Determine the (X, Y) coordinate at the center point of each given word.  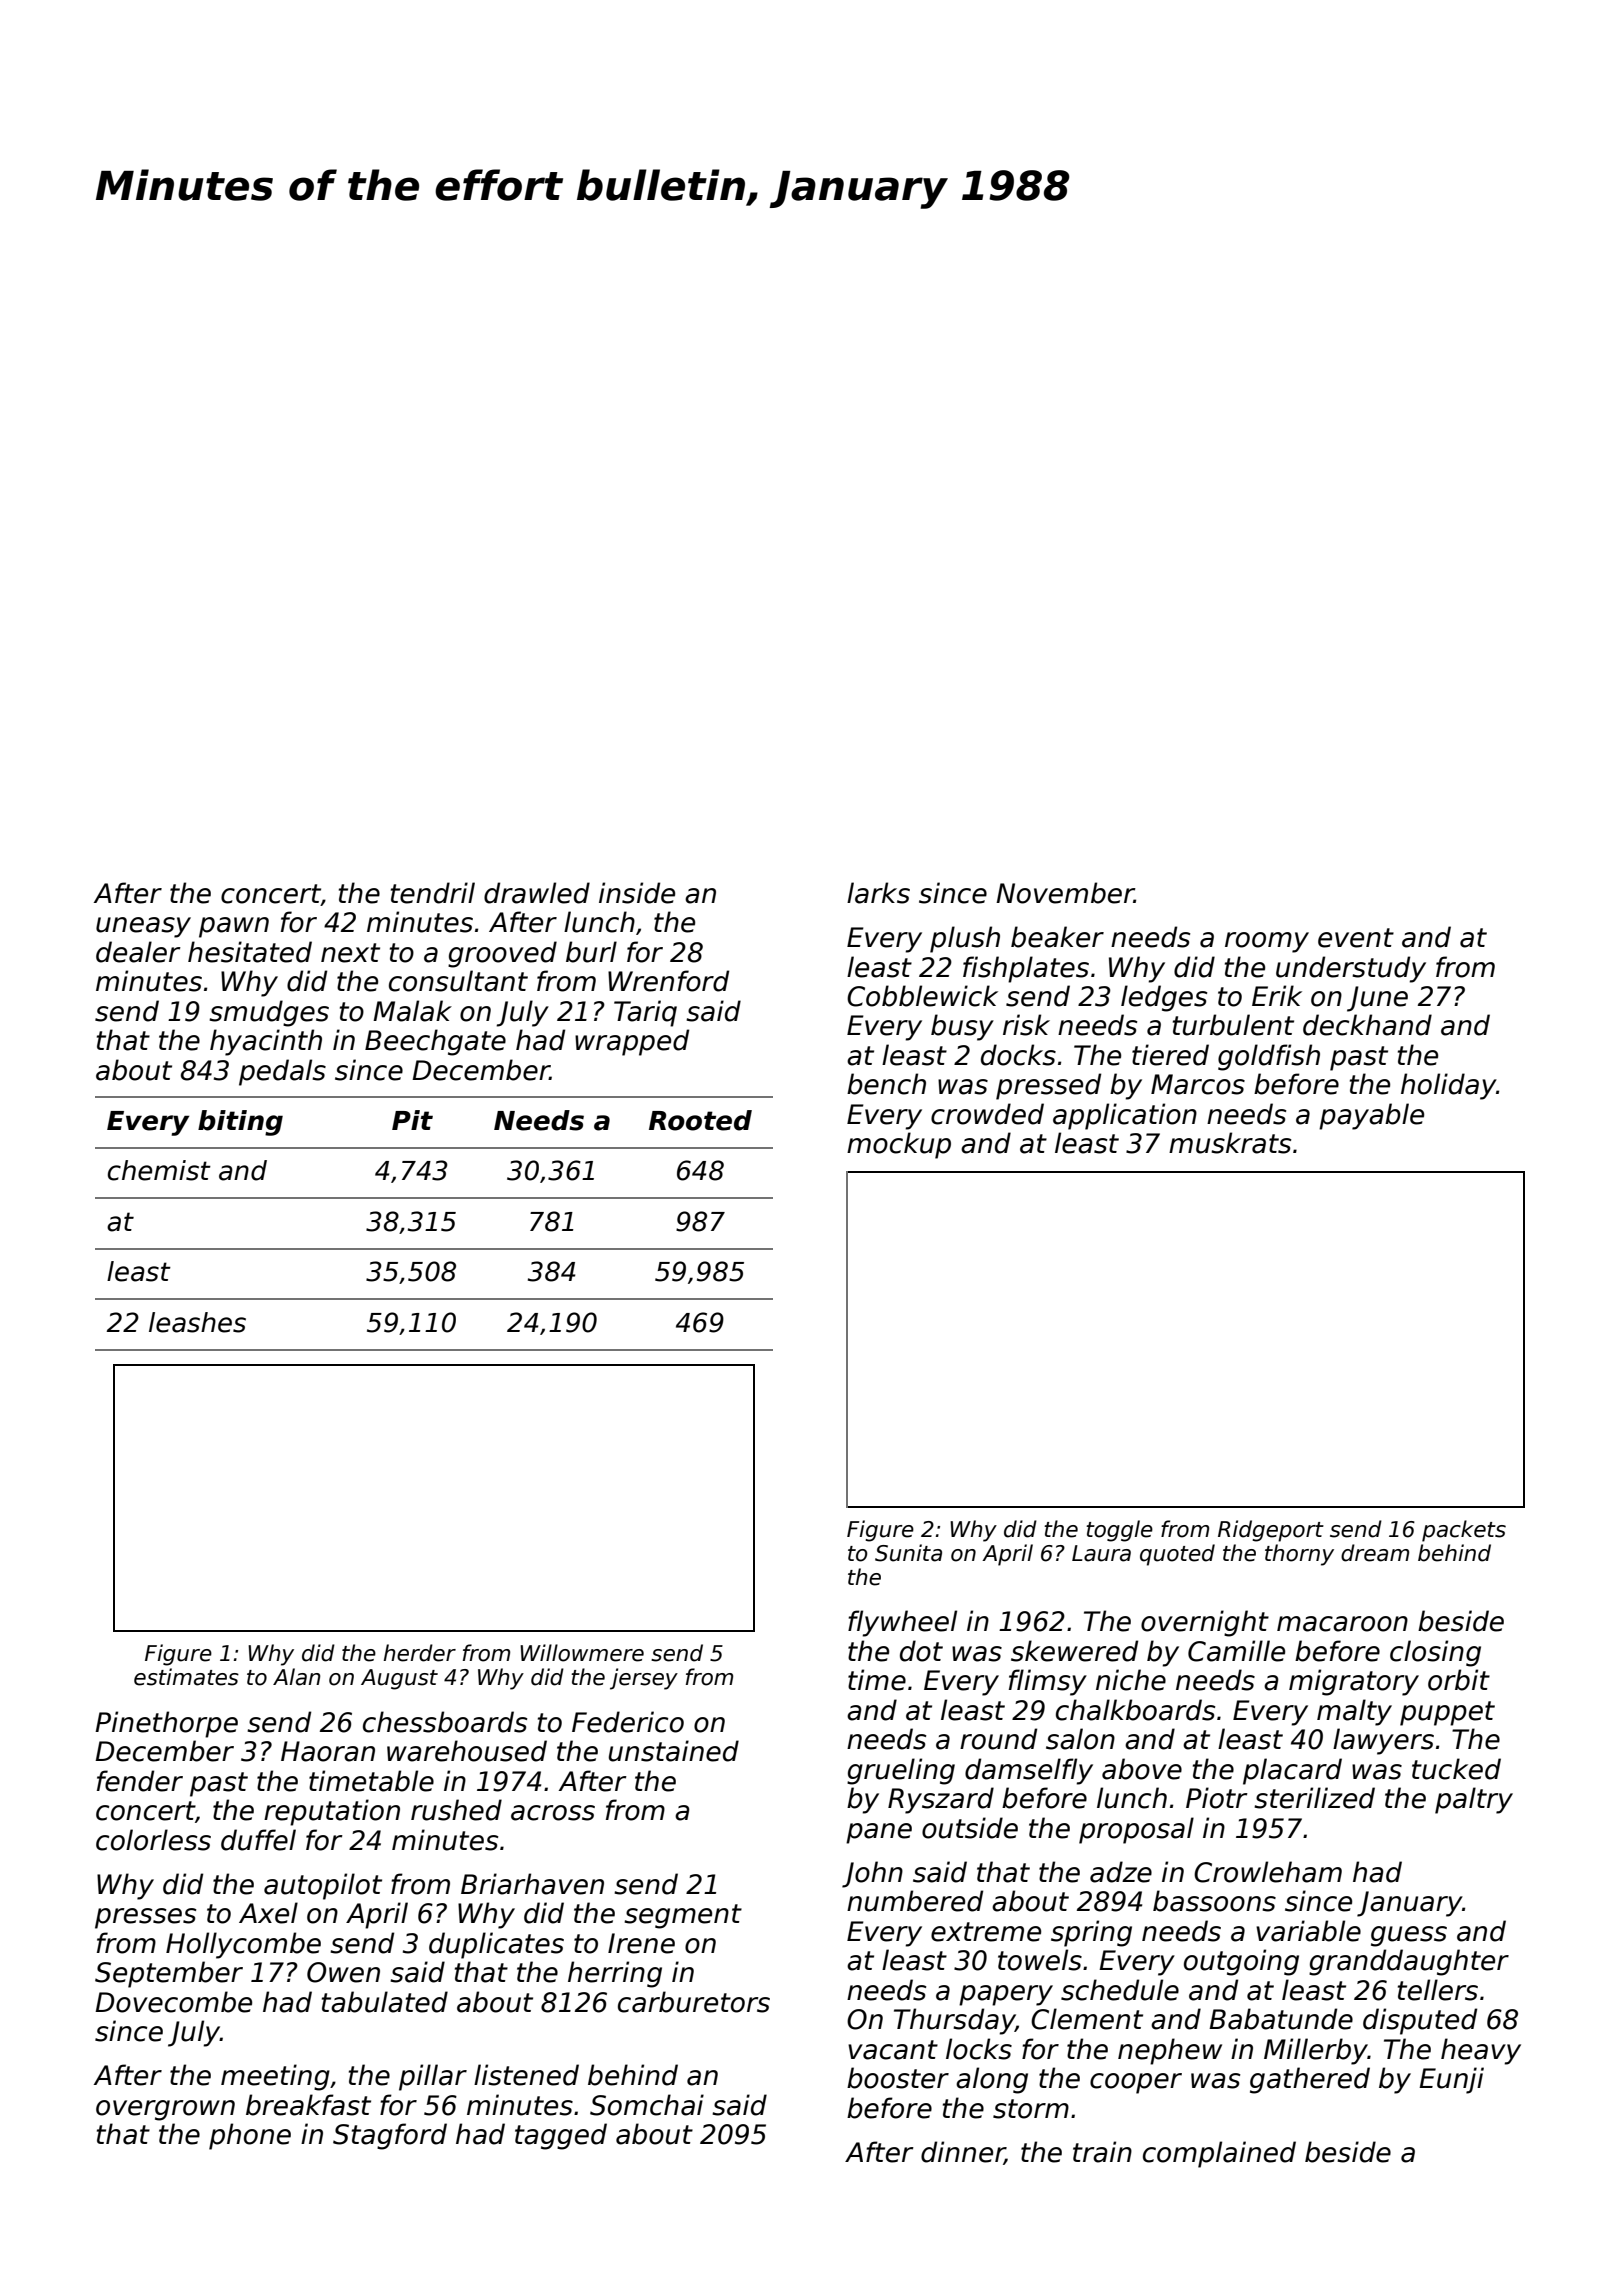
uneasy (143, 927)
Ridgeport (1271, 1531)
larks (878, 893)
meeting (275, 2077)
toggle (1119, 1531)
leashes (197, 1322)
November (1065, 893)
